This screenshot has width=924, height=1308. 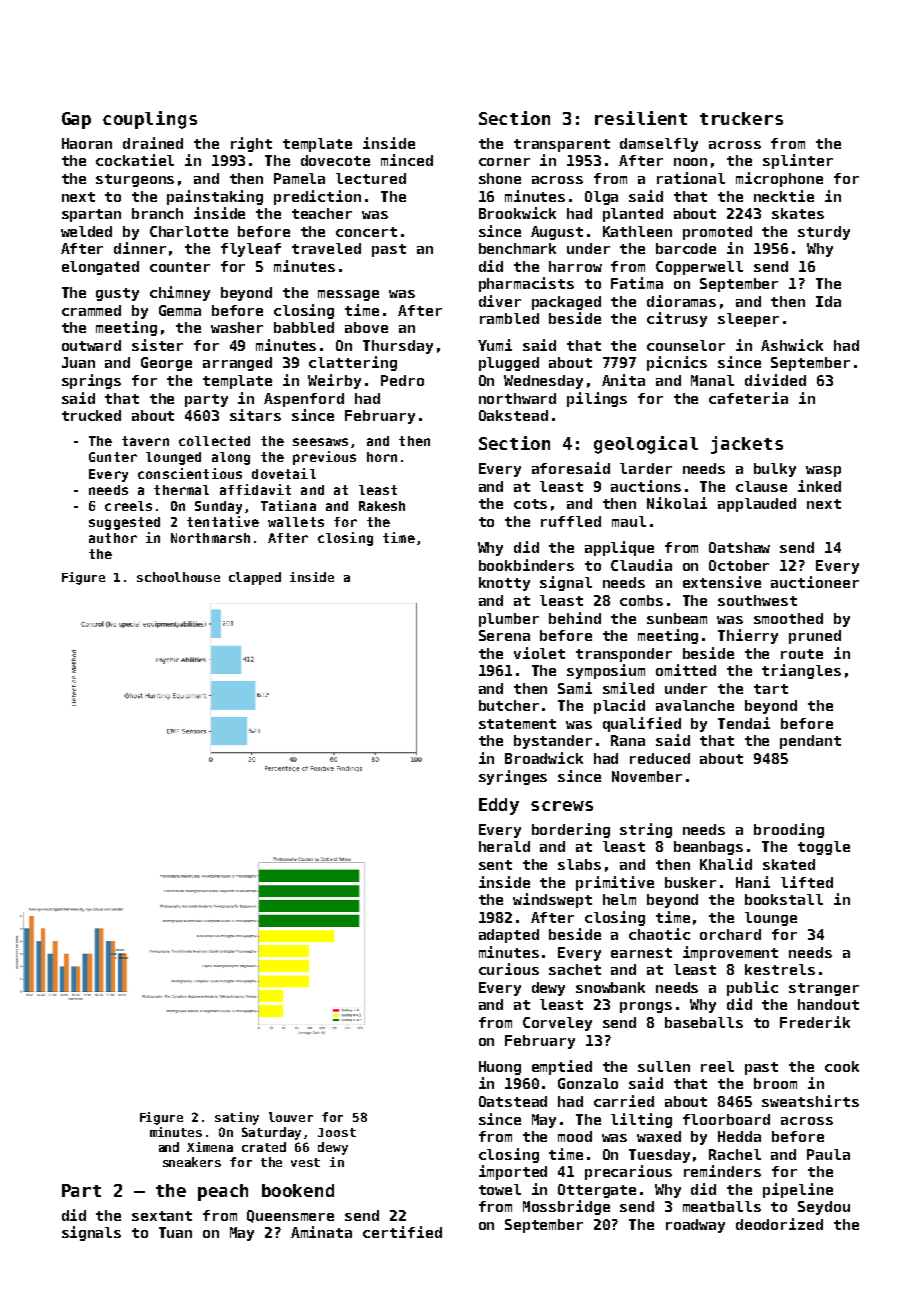 What do you see at coordinates (695, 1226) in the screenshot?
I see `roadway` at bounding box center [695, 1226].
